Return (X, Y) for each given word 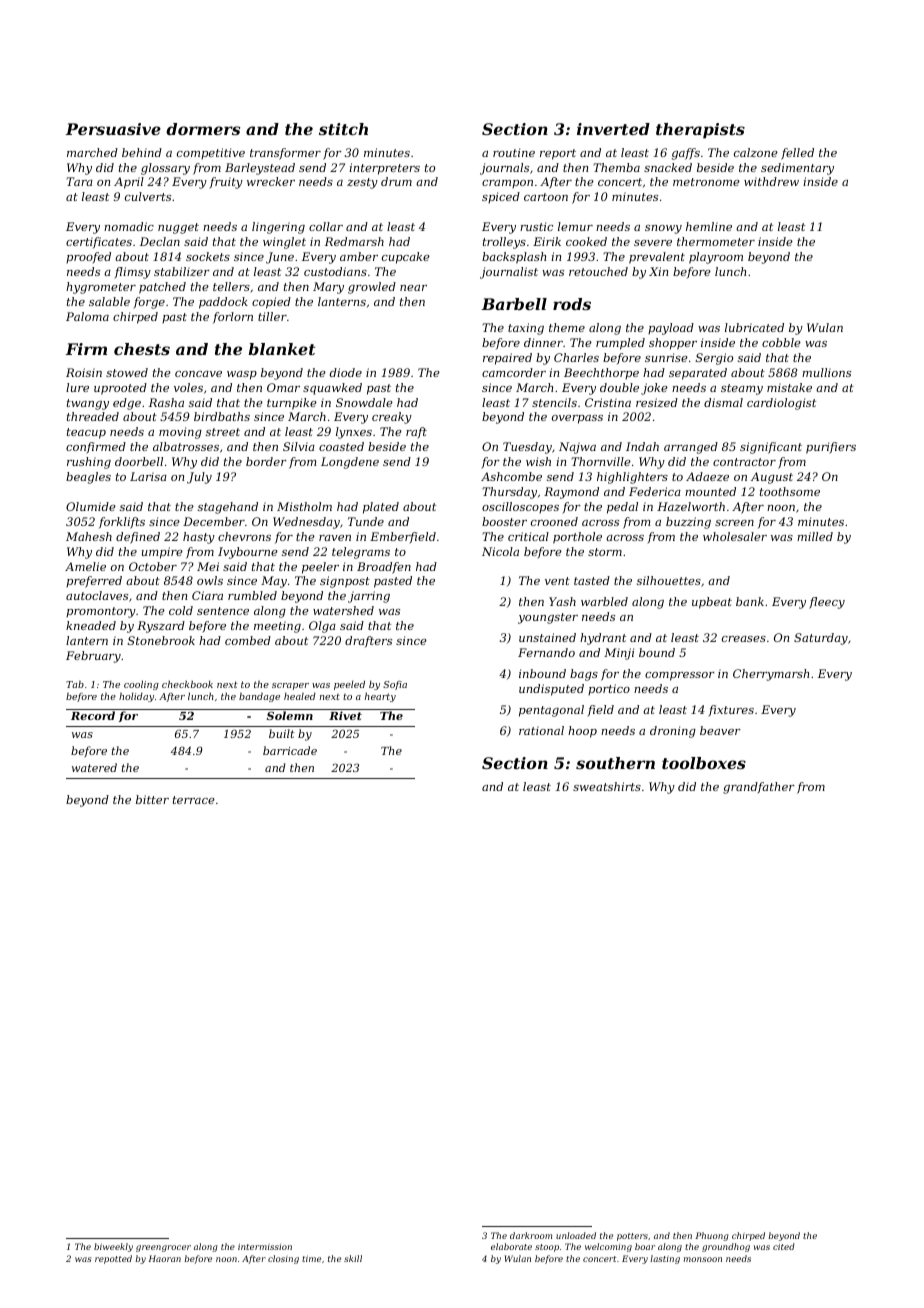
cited (784, 1246)
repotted (113, 1259)
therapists (700, 131)
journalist (509, 273)
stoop (547, 1248)
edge (127, 404)
